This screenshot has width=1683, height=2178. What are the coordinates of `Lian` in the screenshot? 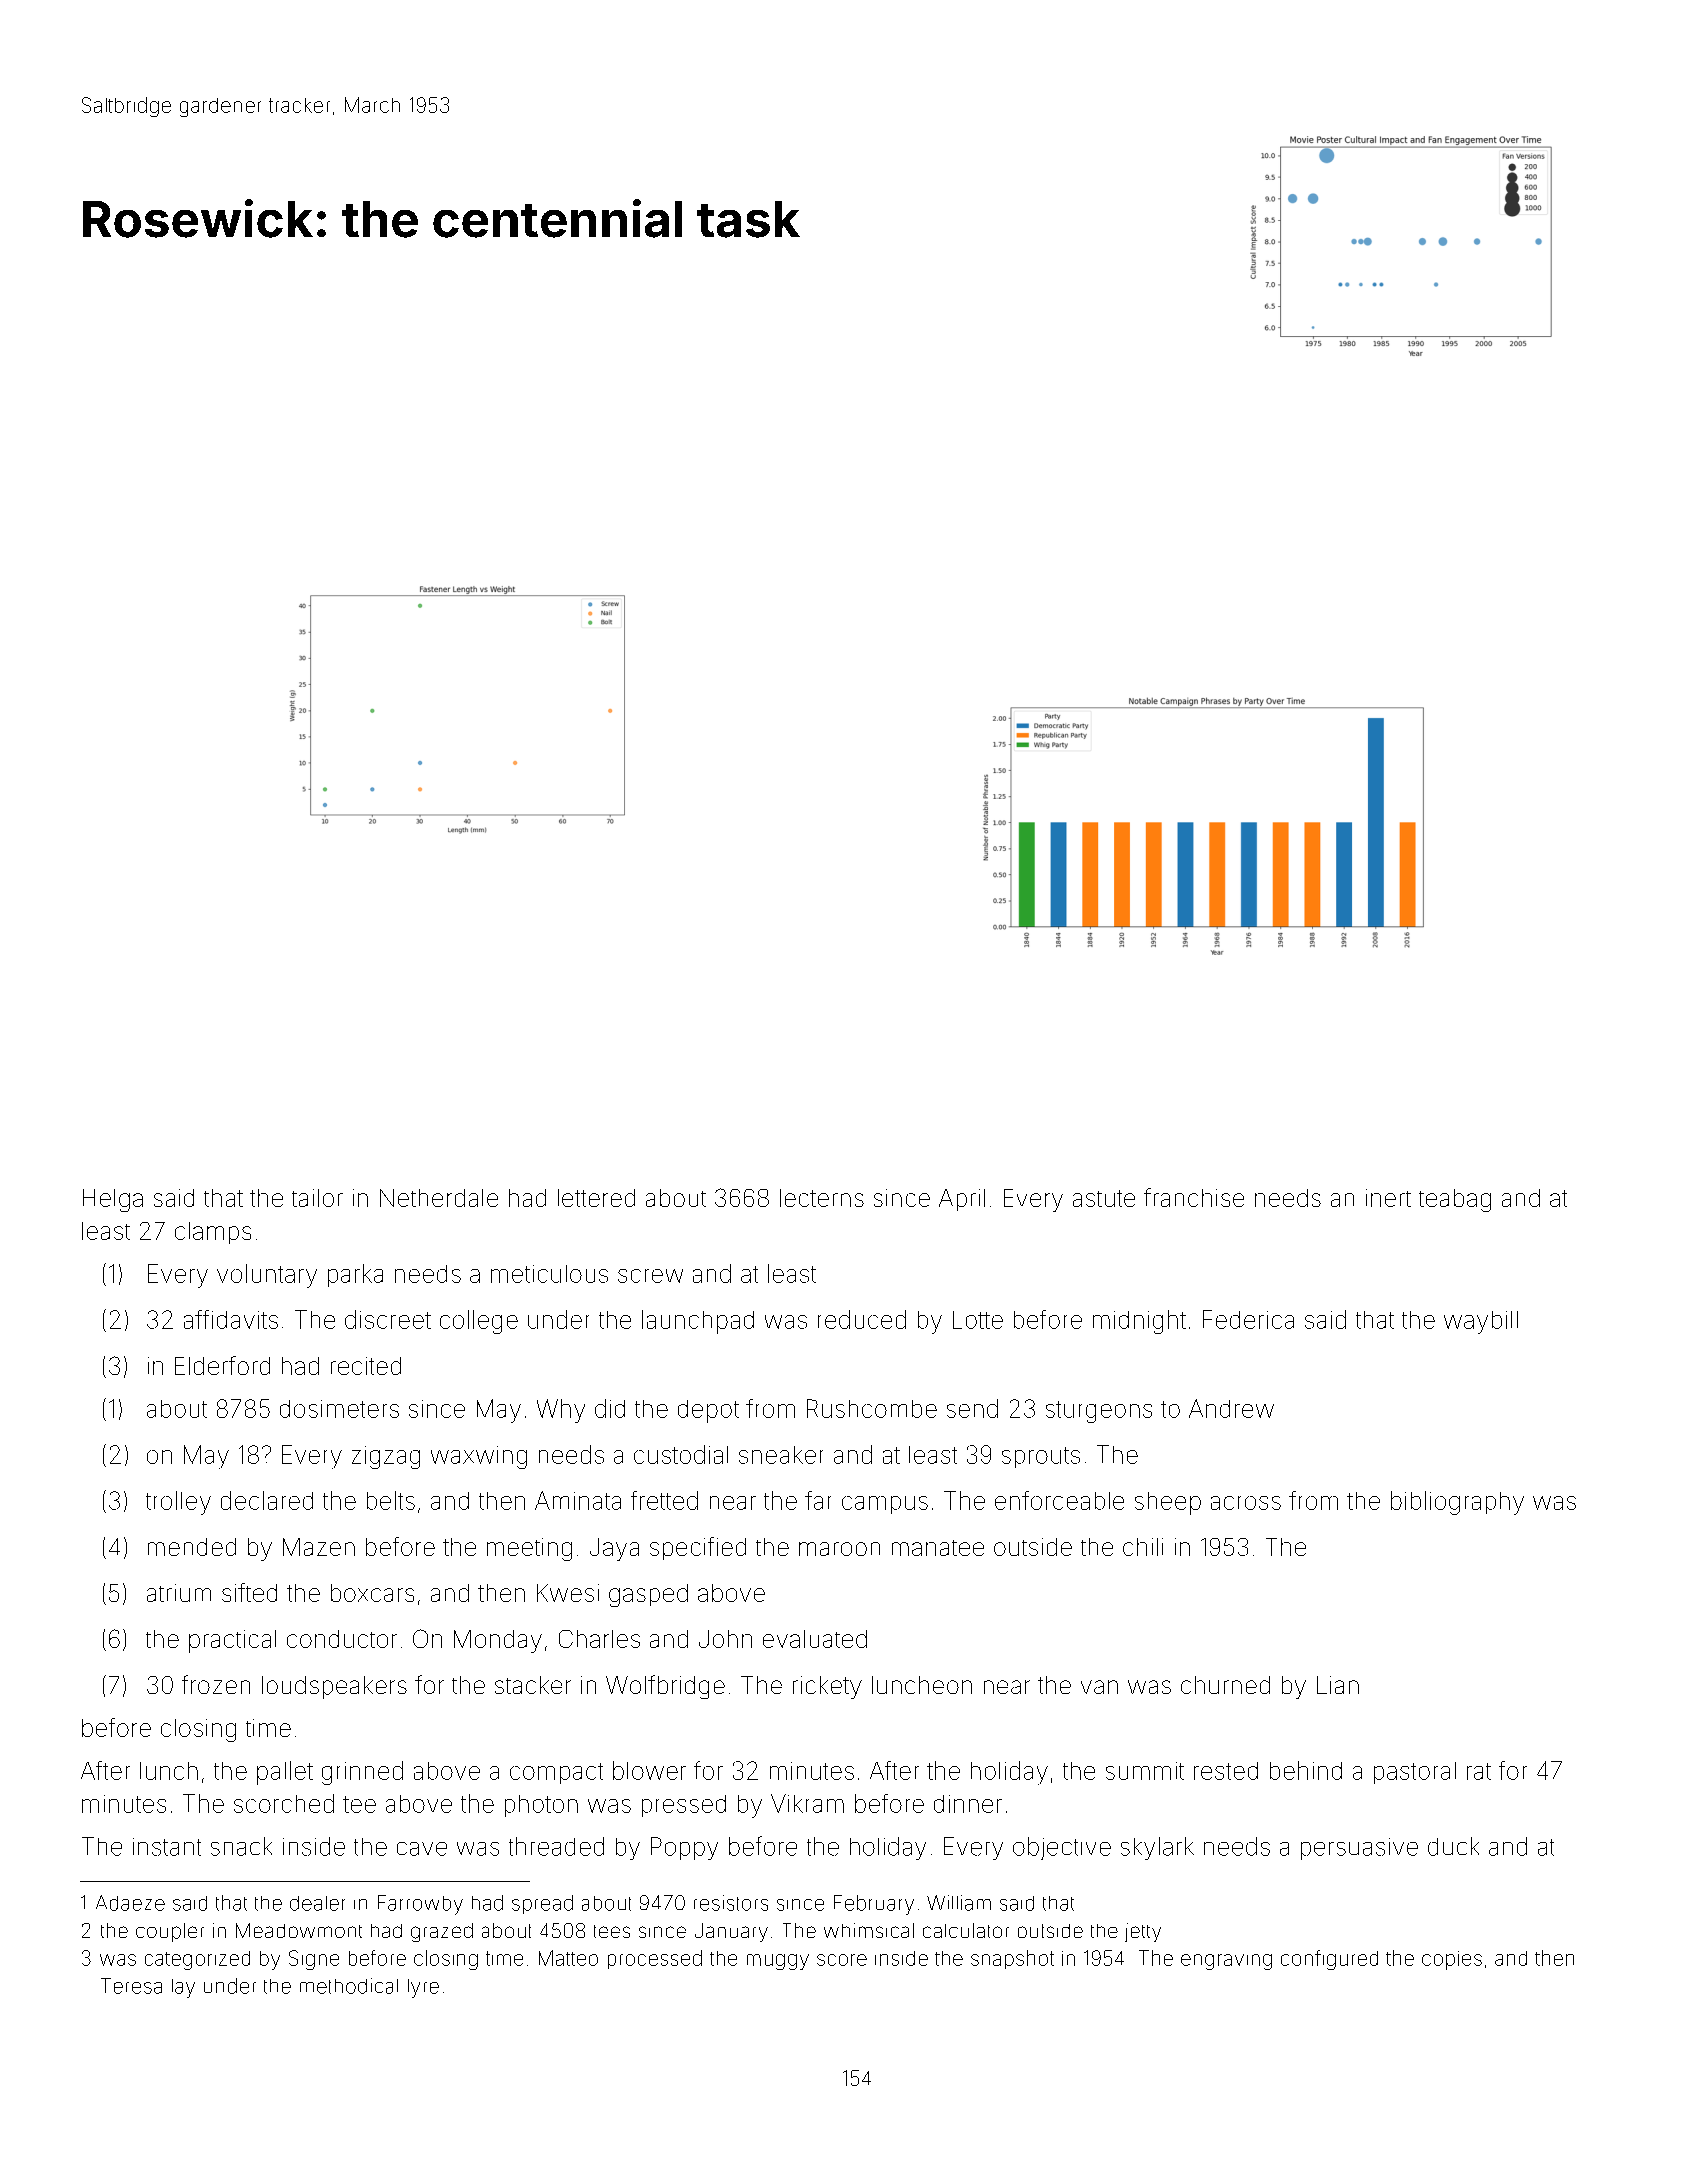 It's located at (1338, 1685).
